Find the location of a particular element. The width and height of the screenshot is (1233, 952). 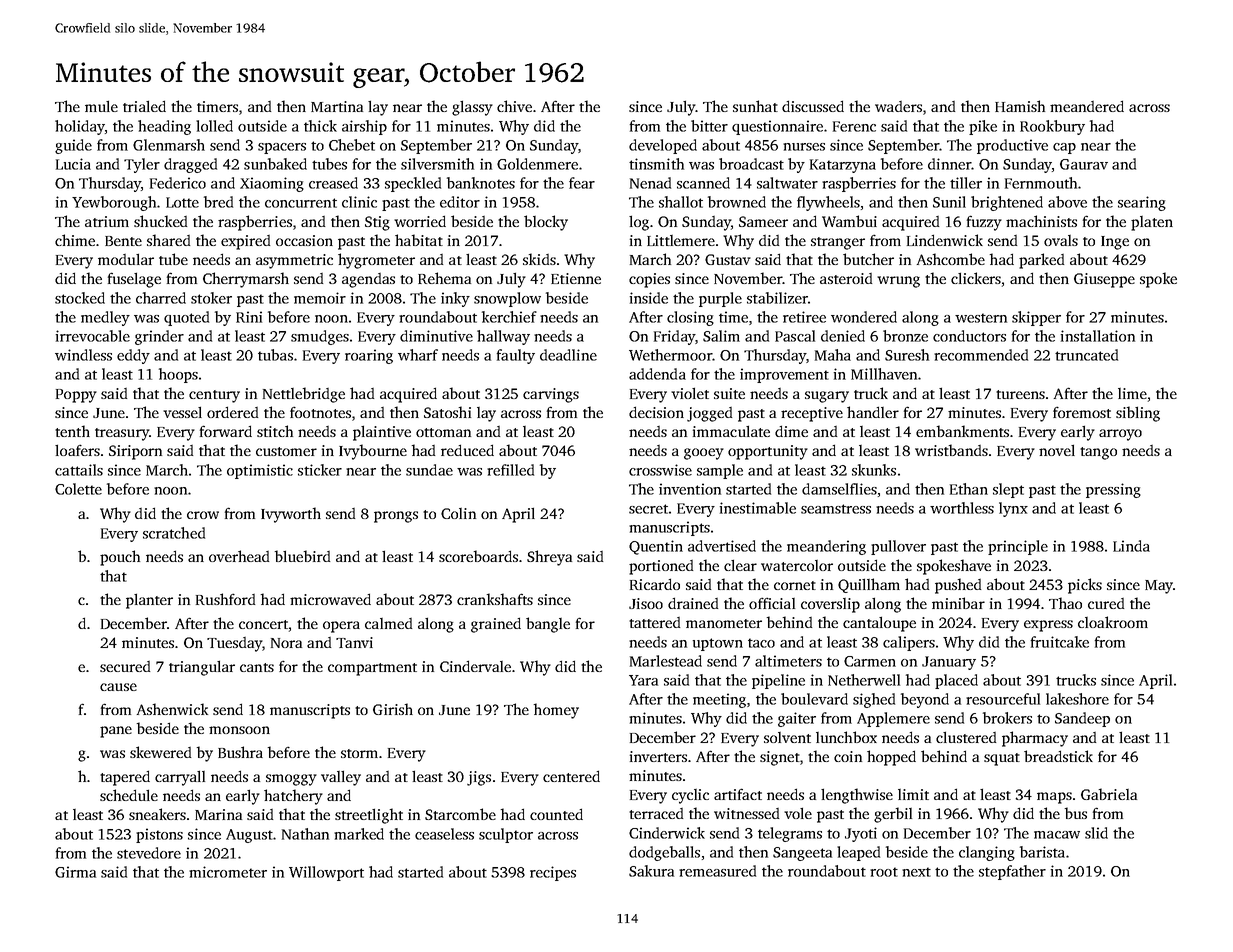

clustered is located at coordinates (966, 737).
